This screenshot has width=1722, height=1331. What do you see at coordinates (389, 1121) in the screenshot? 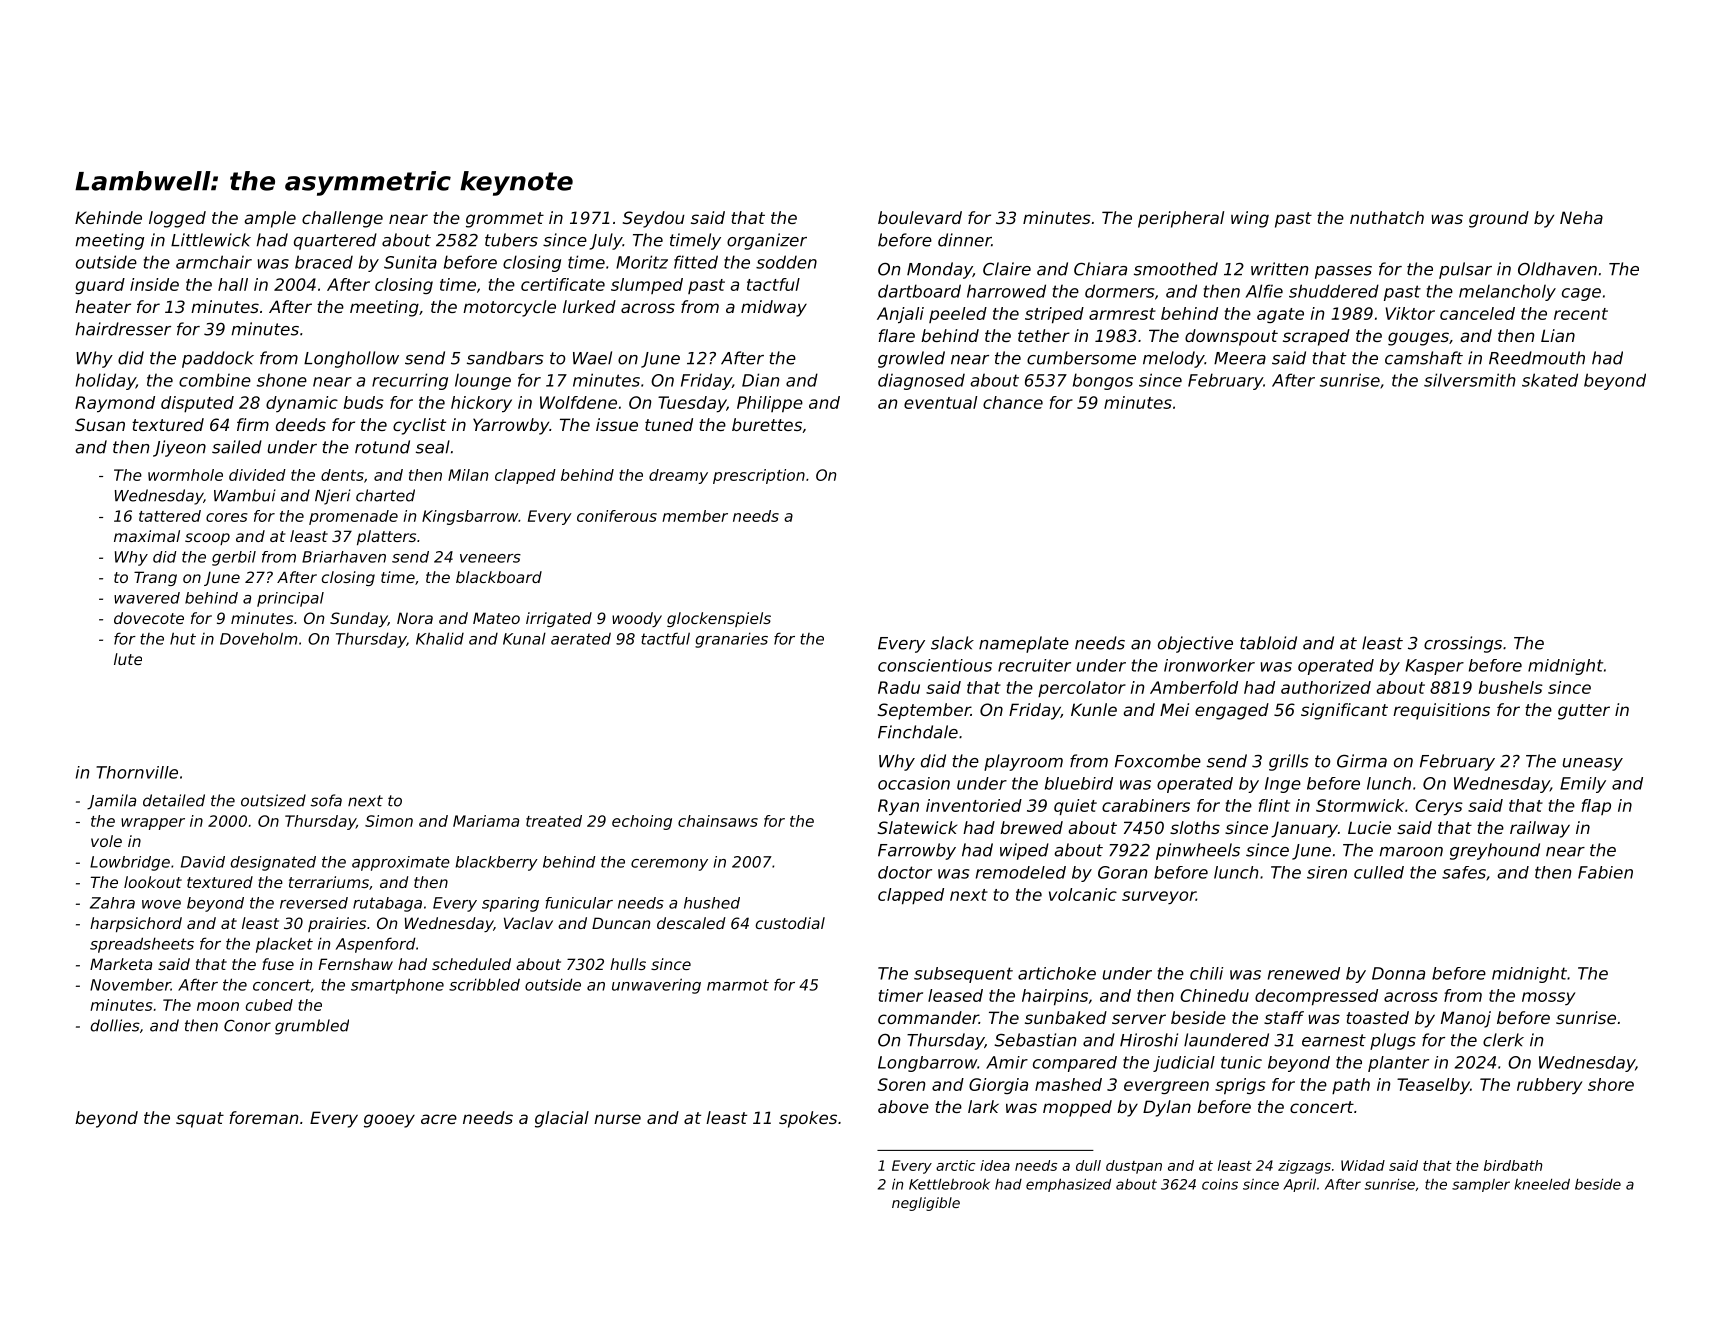
I see `gooey` at bounding box center [389, 1121].
